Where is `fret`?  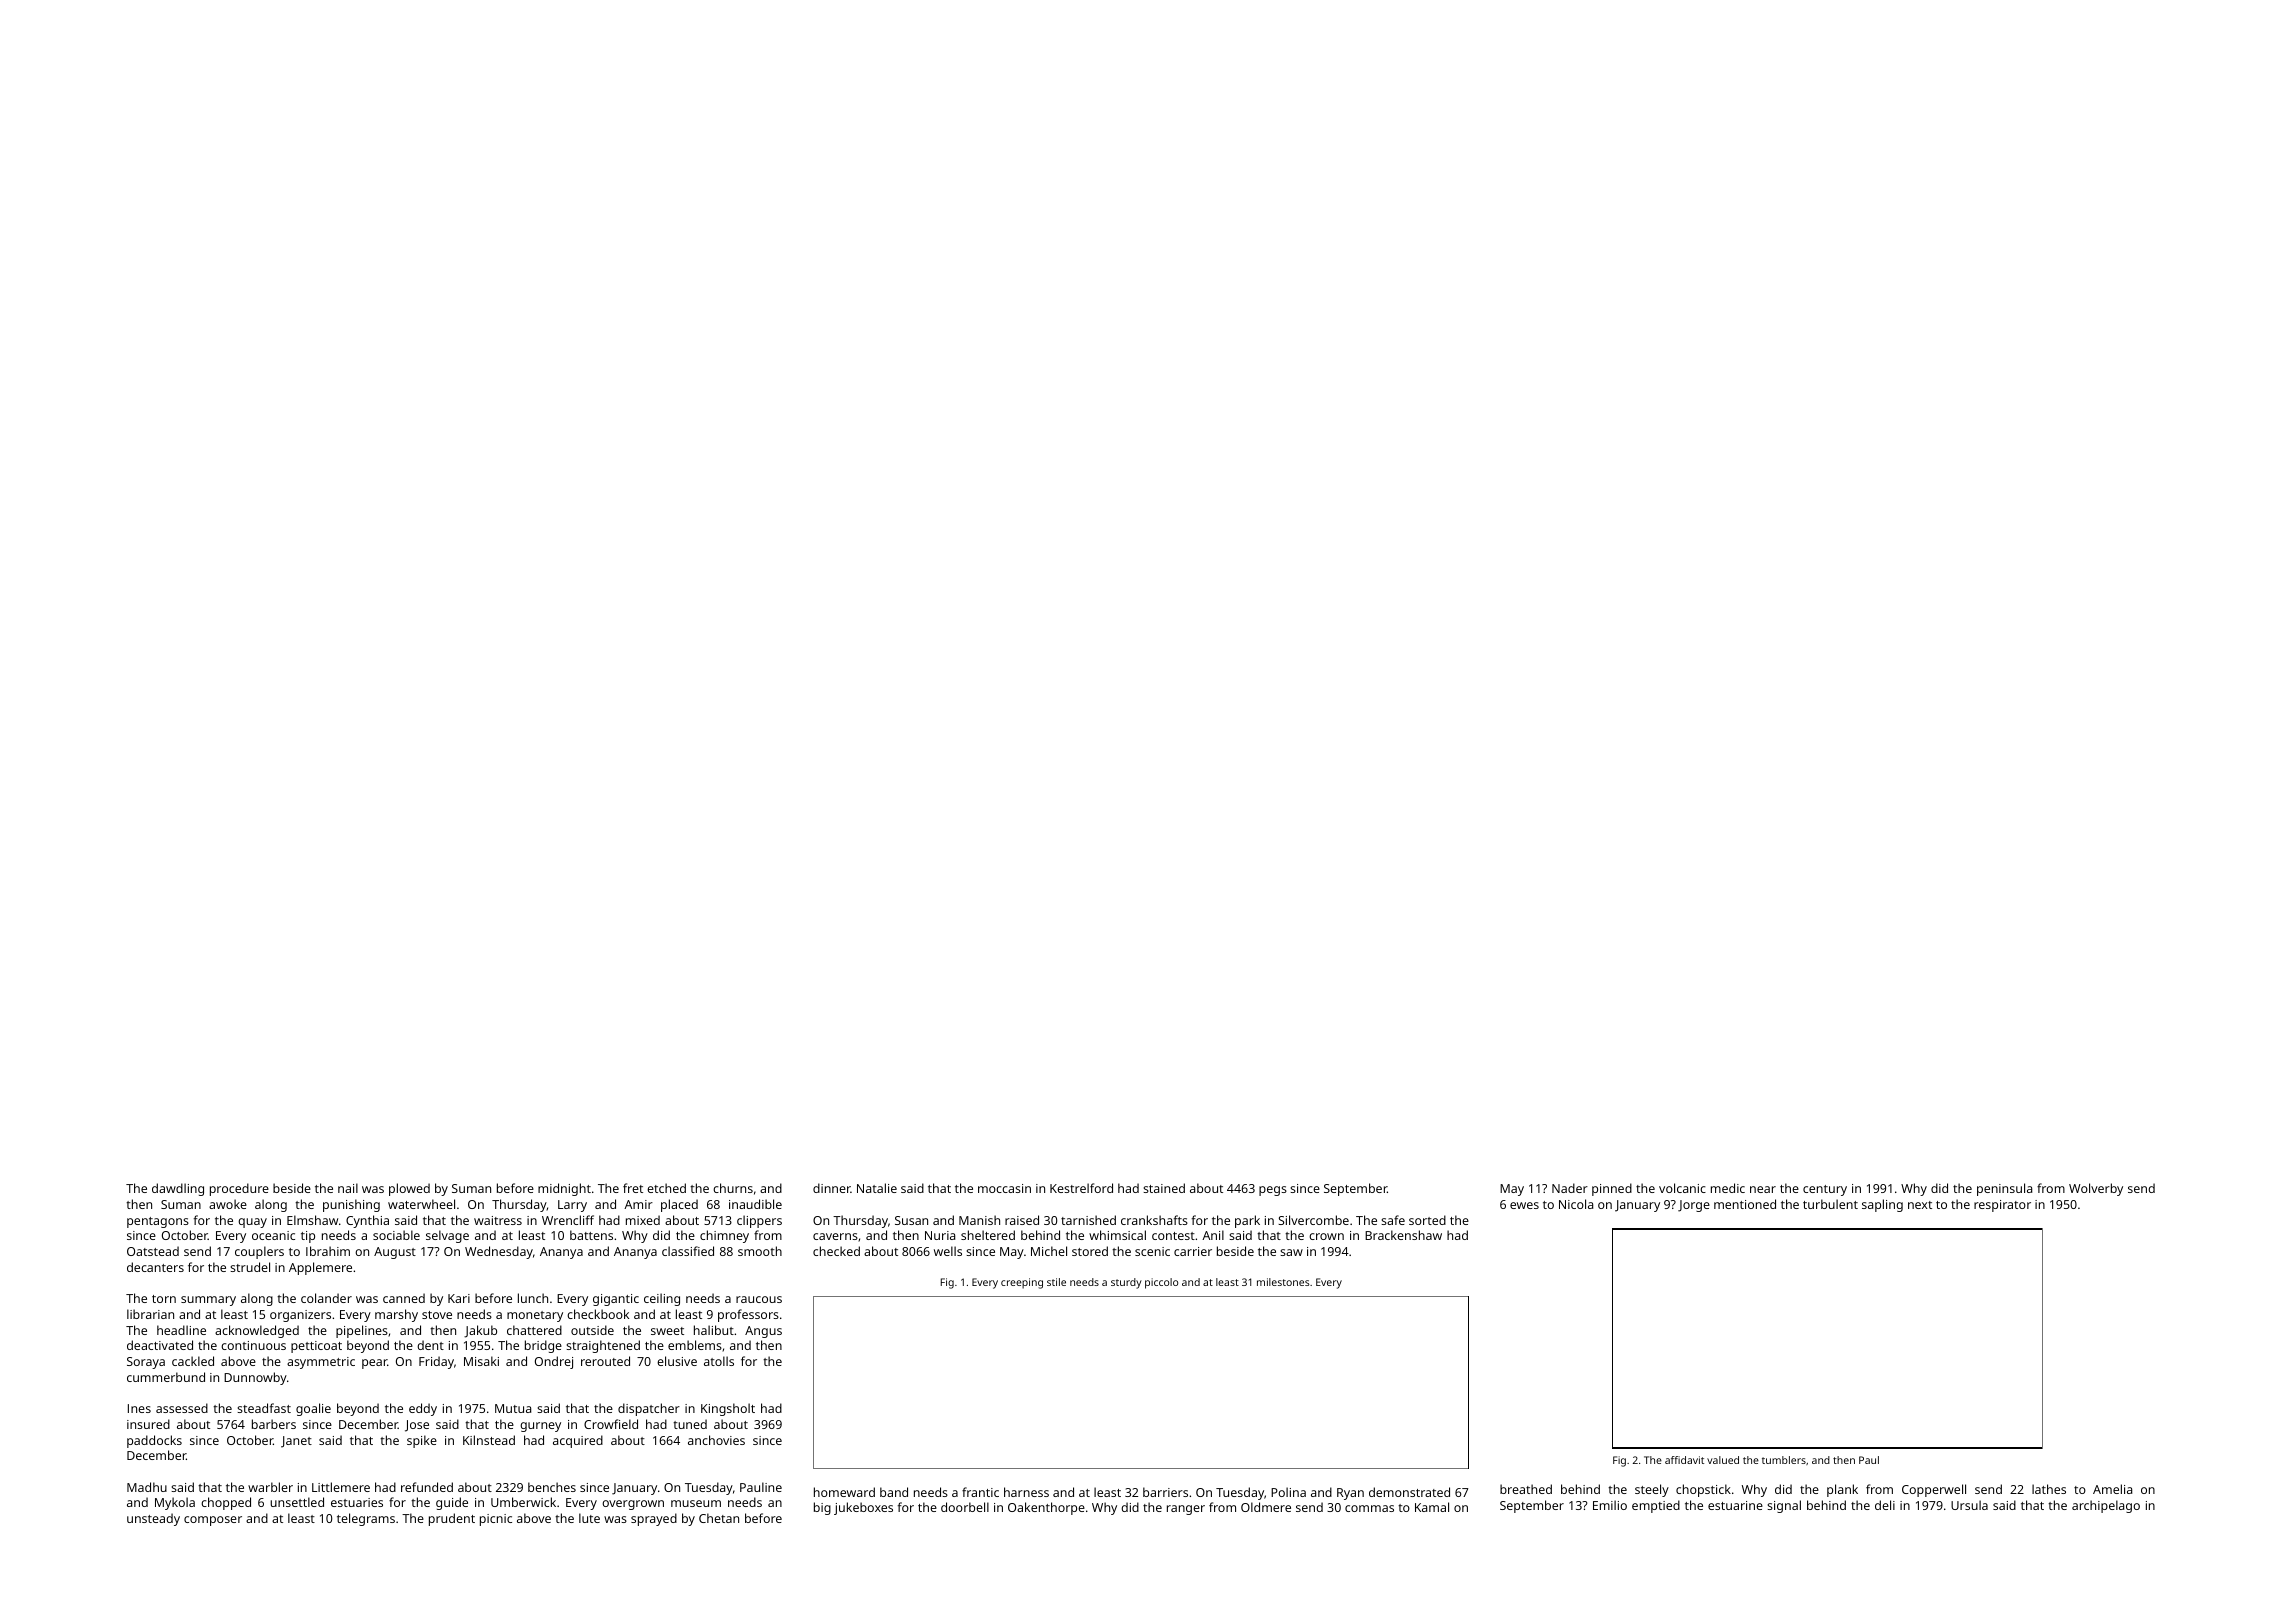 fret is located at coordinates (633, 1188).
